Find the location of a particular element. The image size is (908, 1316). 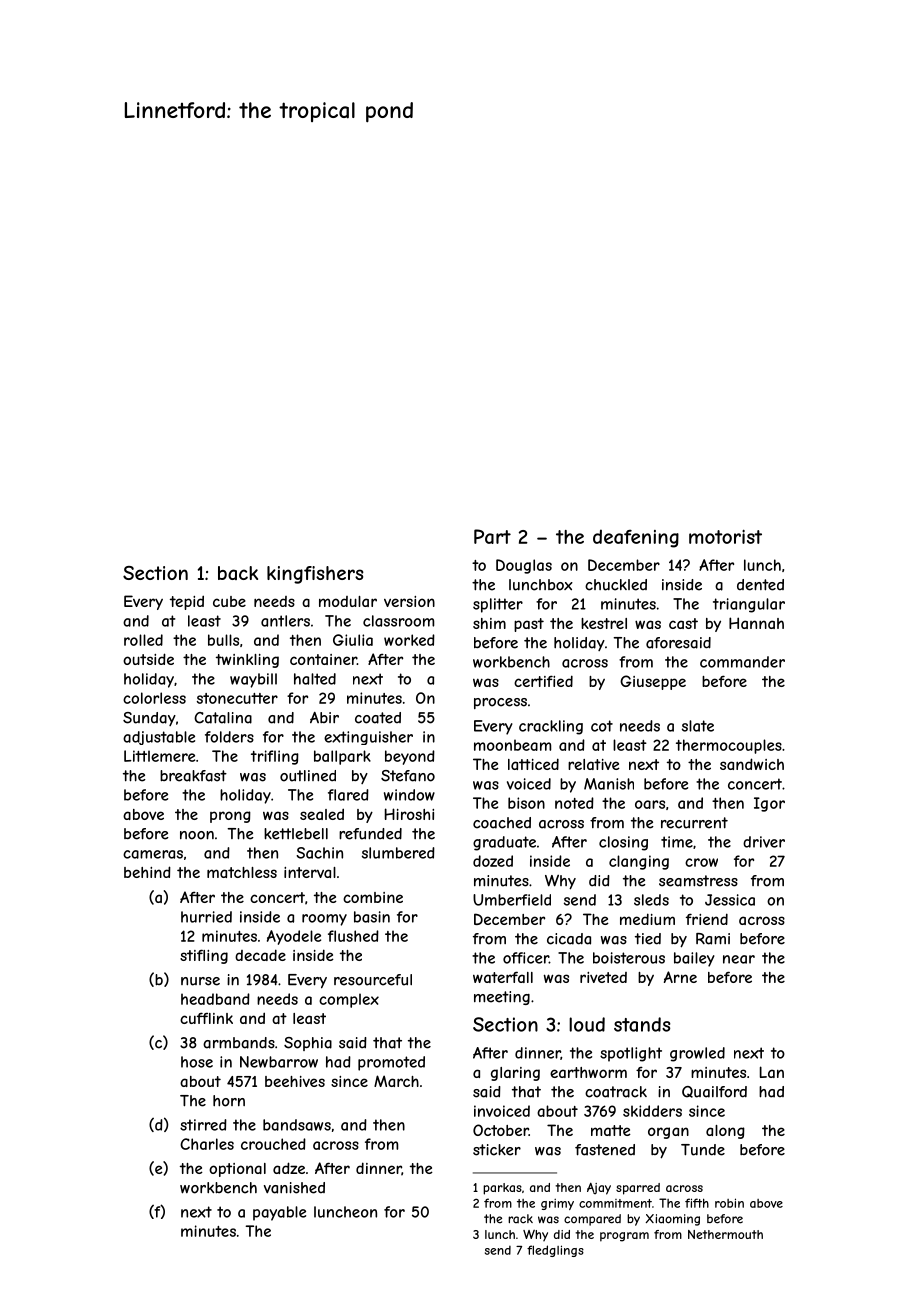

tepid is located at coordinates (187, 602).
